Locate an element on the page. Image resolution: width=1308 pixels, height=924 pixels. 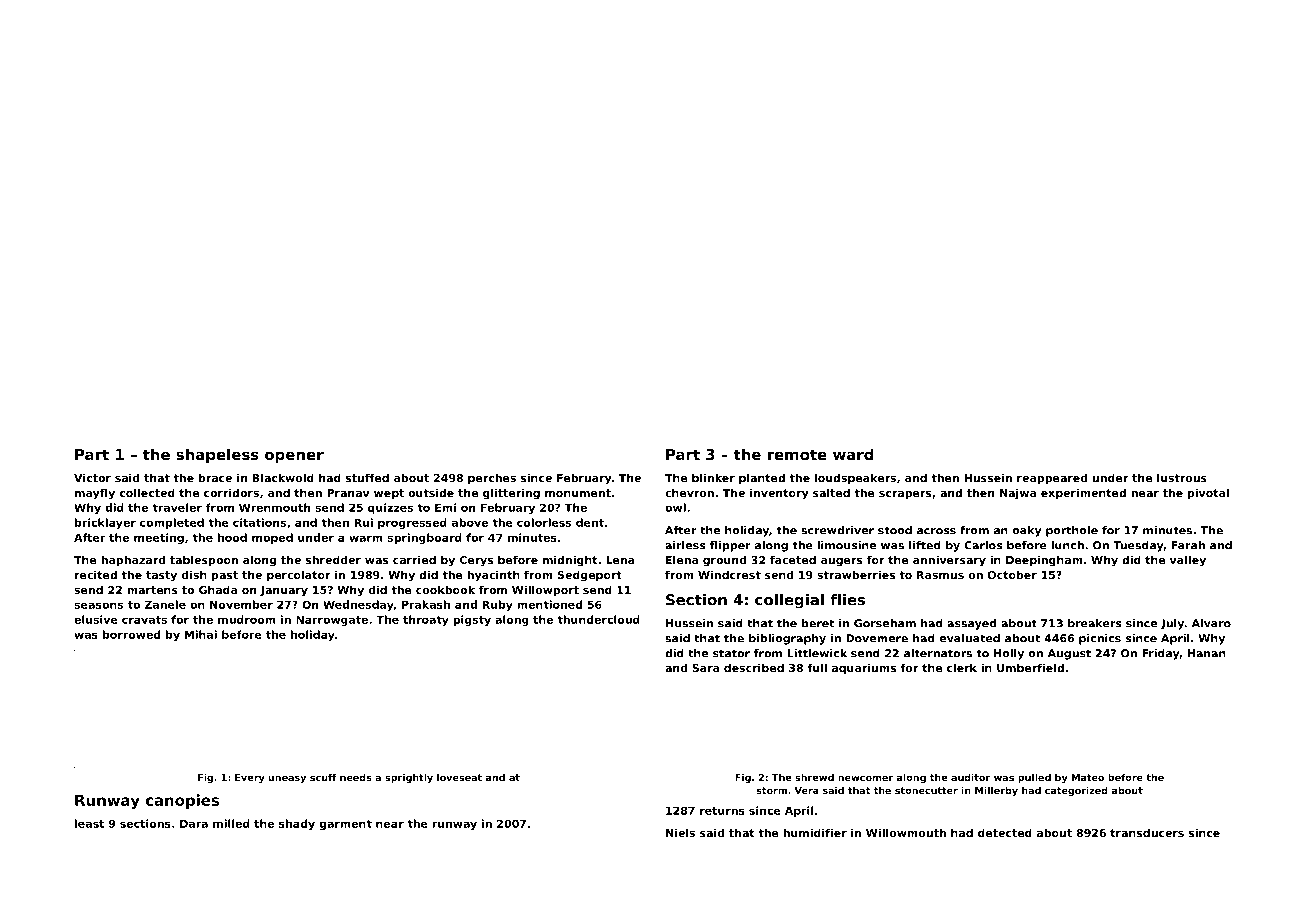
Millerby is located at coordinates (996, 791).
